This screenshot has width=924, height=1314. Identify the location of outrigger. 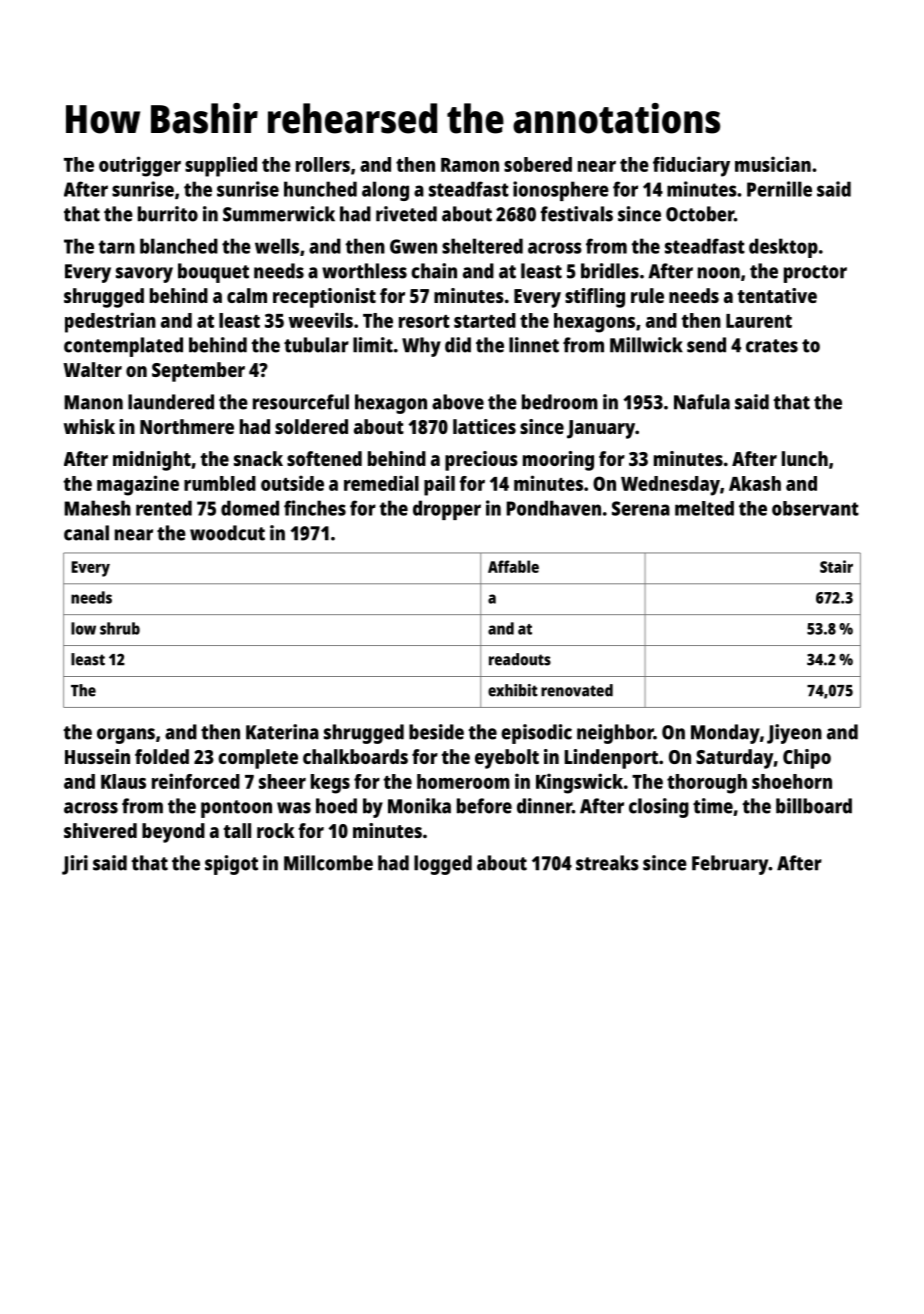
(140, 166).
